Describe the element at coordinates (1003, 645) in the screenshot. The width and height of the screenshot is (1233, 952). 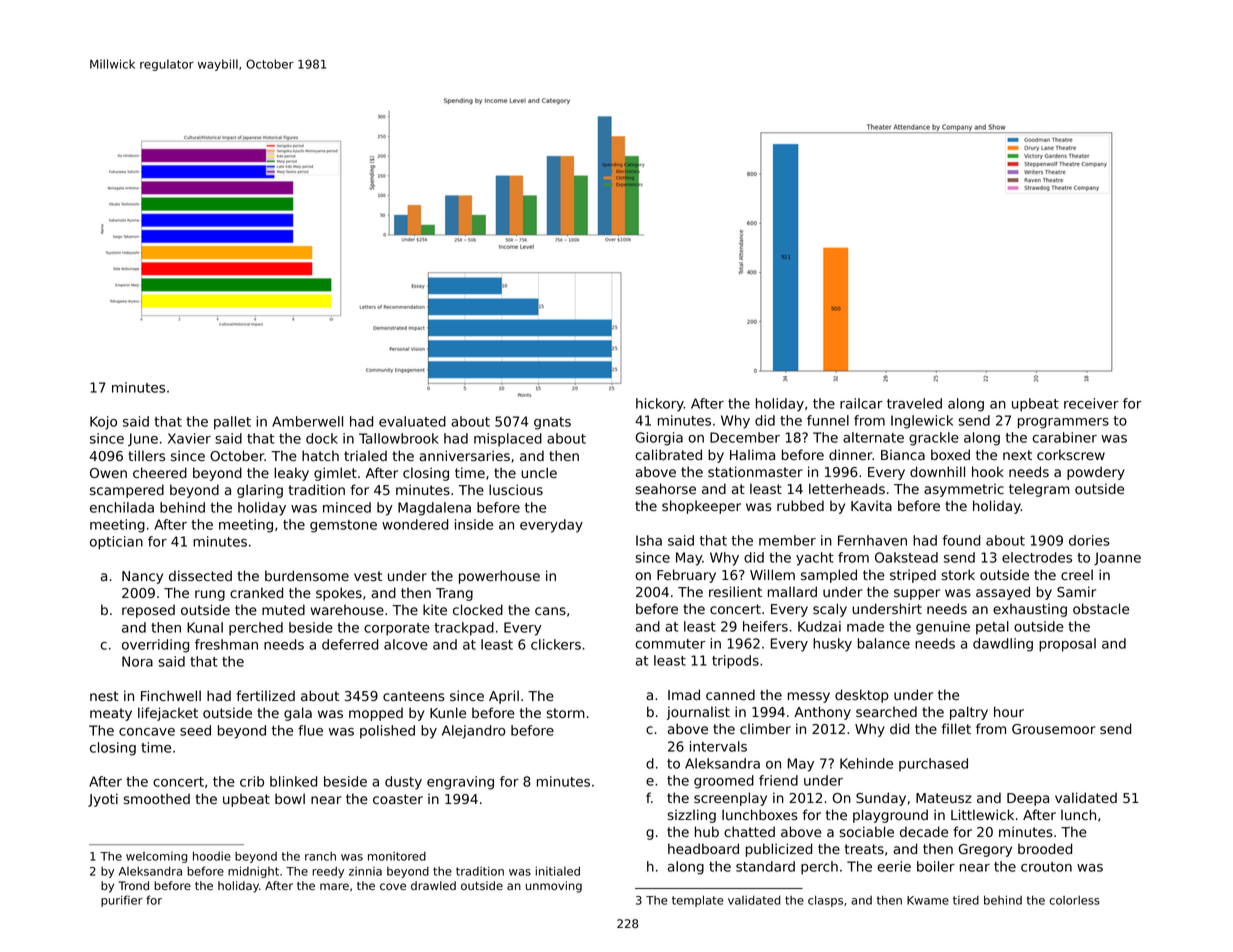
I see `dawdling` at that location.
